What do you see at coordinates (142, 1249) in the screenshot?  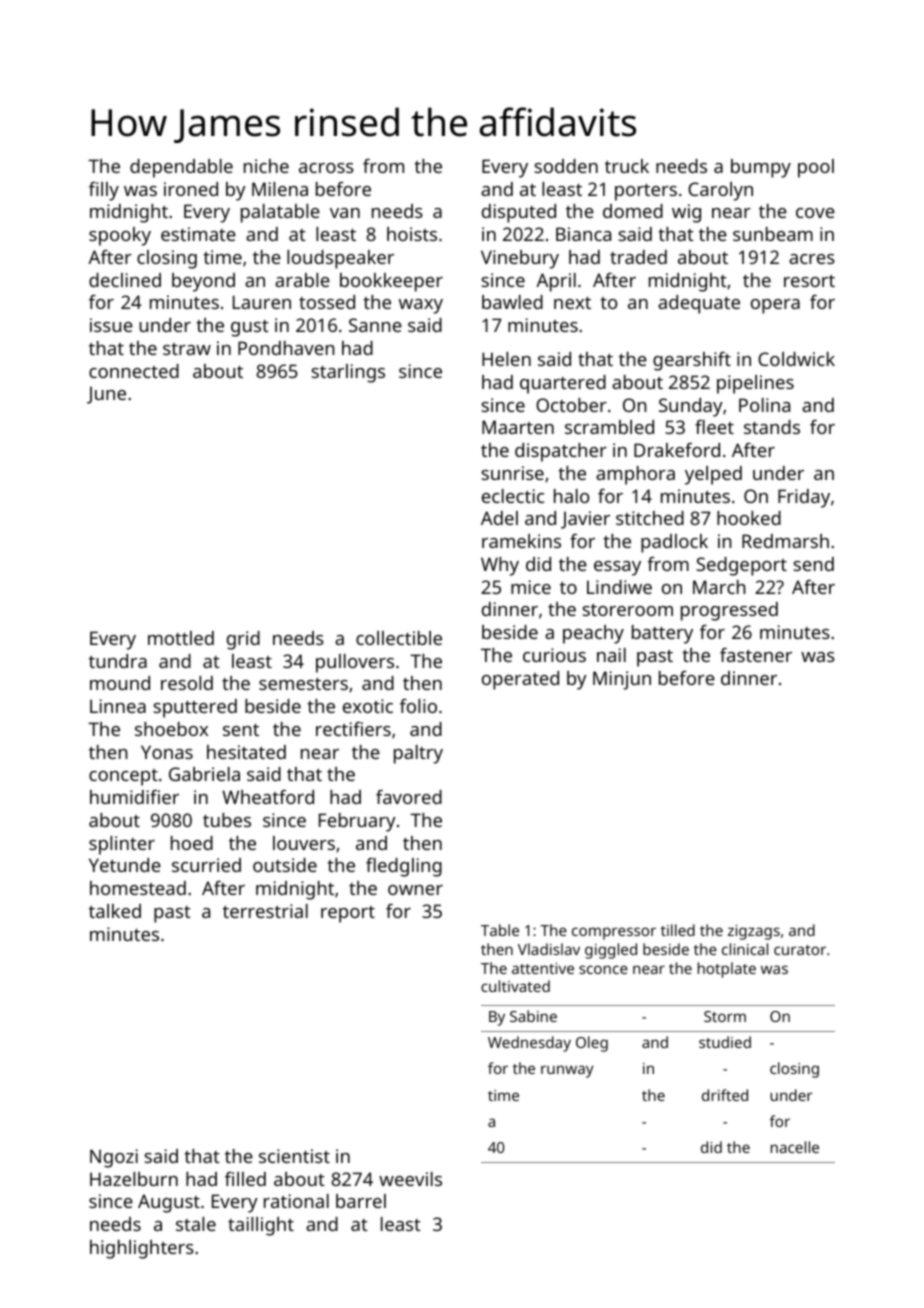 I see `highlighters` at bounding box center [142, 1249].
